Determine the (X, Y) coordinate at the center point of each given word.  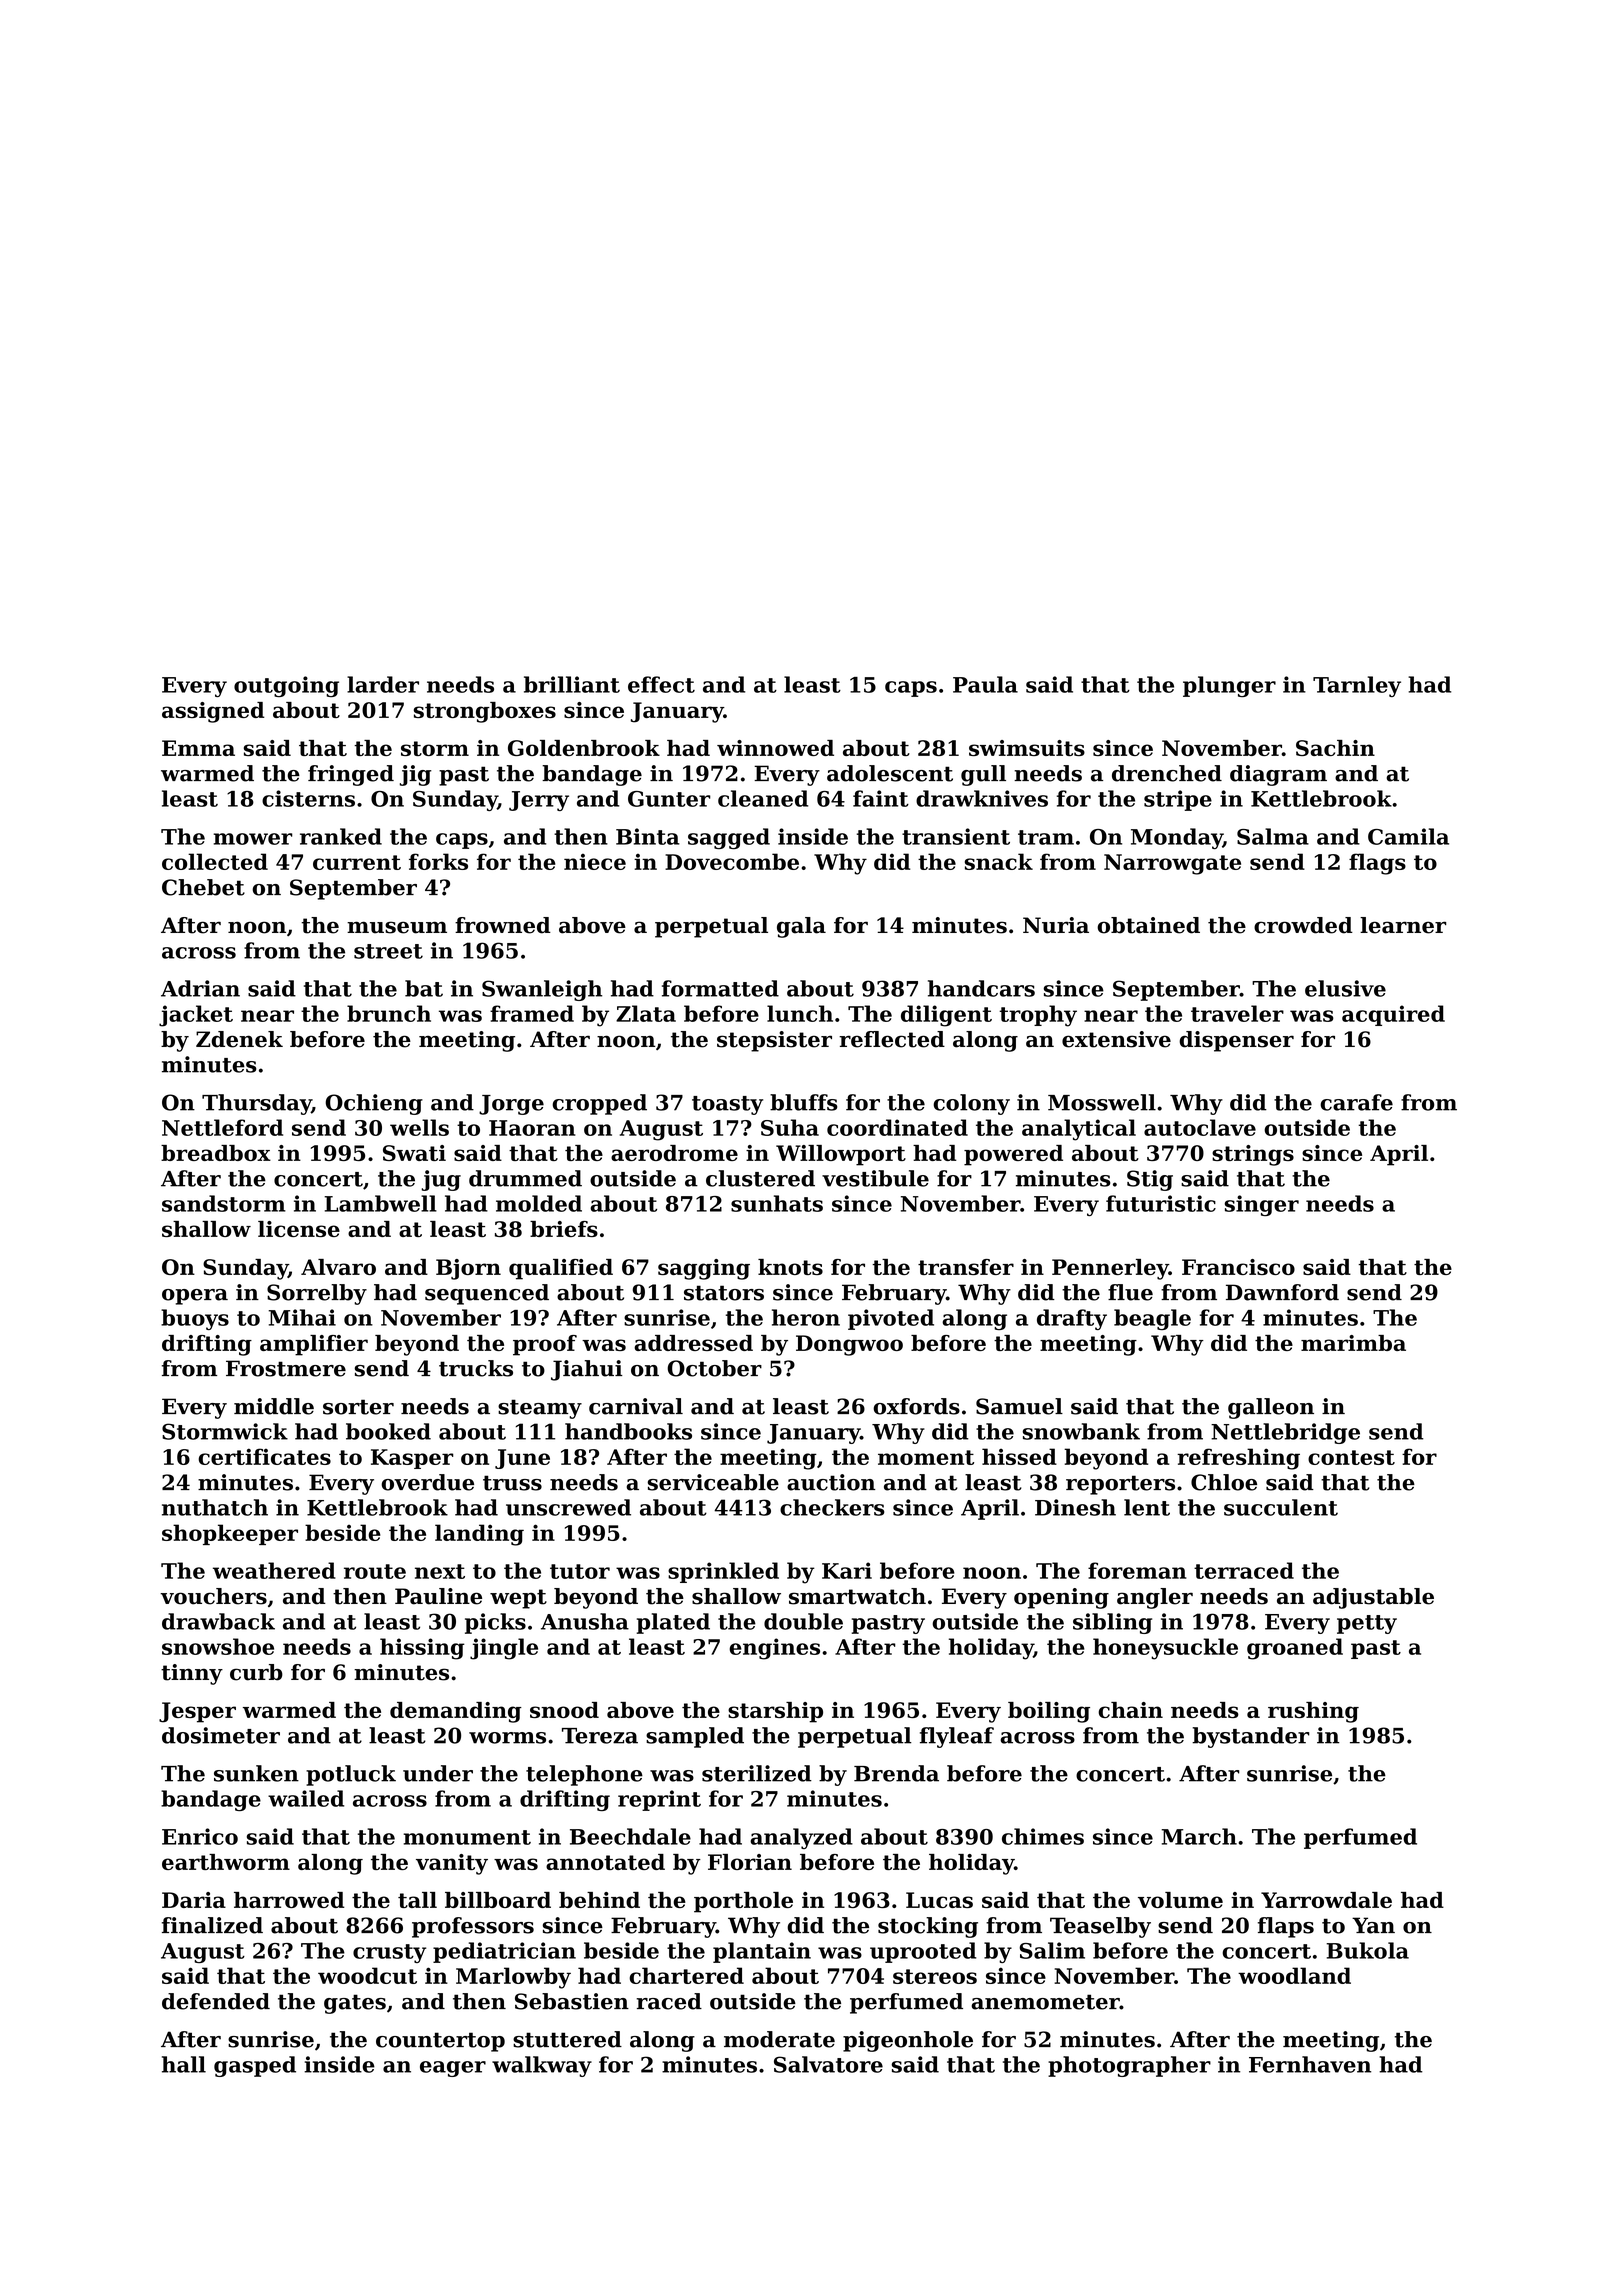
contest (1351, 1457)
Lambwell (380, 1203)
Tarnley (1357, 686)
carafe (1356, 1102)
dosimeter (221, 1735)
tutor (580, 1571)
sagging (704, 1269)
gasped (255, 2066)
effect (661, 684)
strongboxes (485, 712)
